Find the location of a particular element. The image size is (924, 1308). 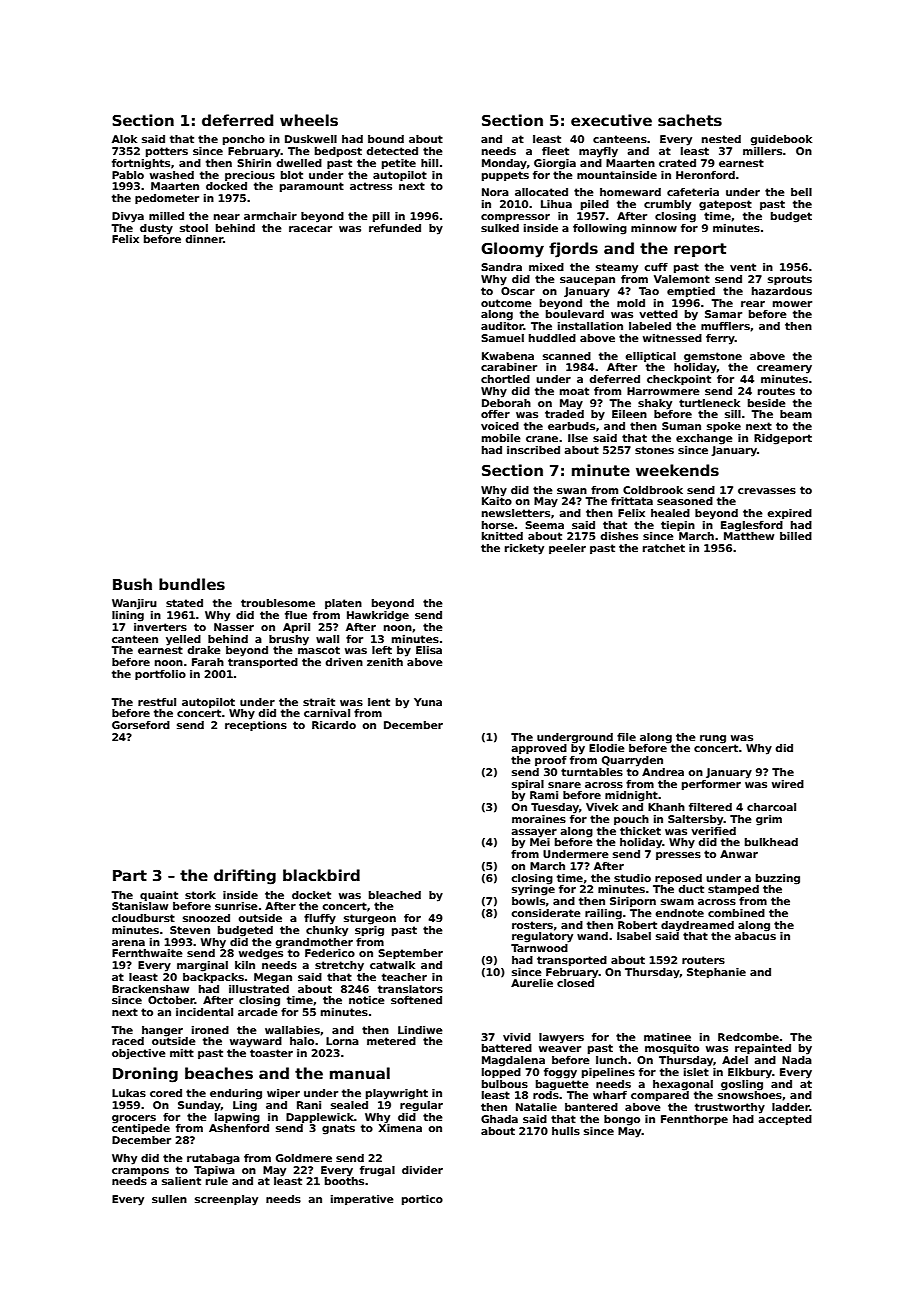

restful is located at coordinates (157, 702).
